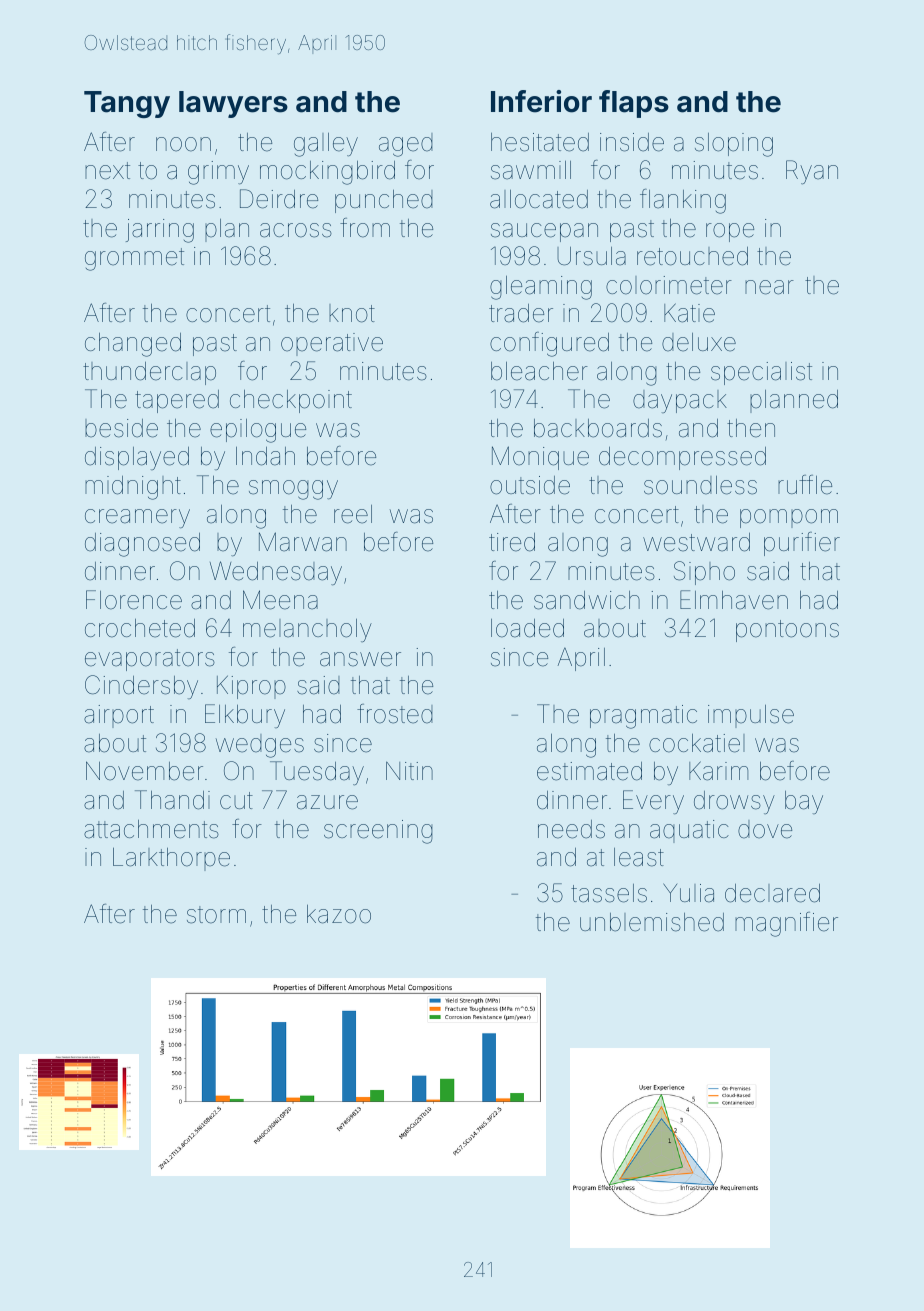 This screenshot has width=924, height=1311. Describe the element at coordinates (769, 287) in the screenshot. I see `near` at that location.
